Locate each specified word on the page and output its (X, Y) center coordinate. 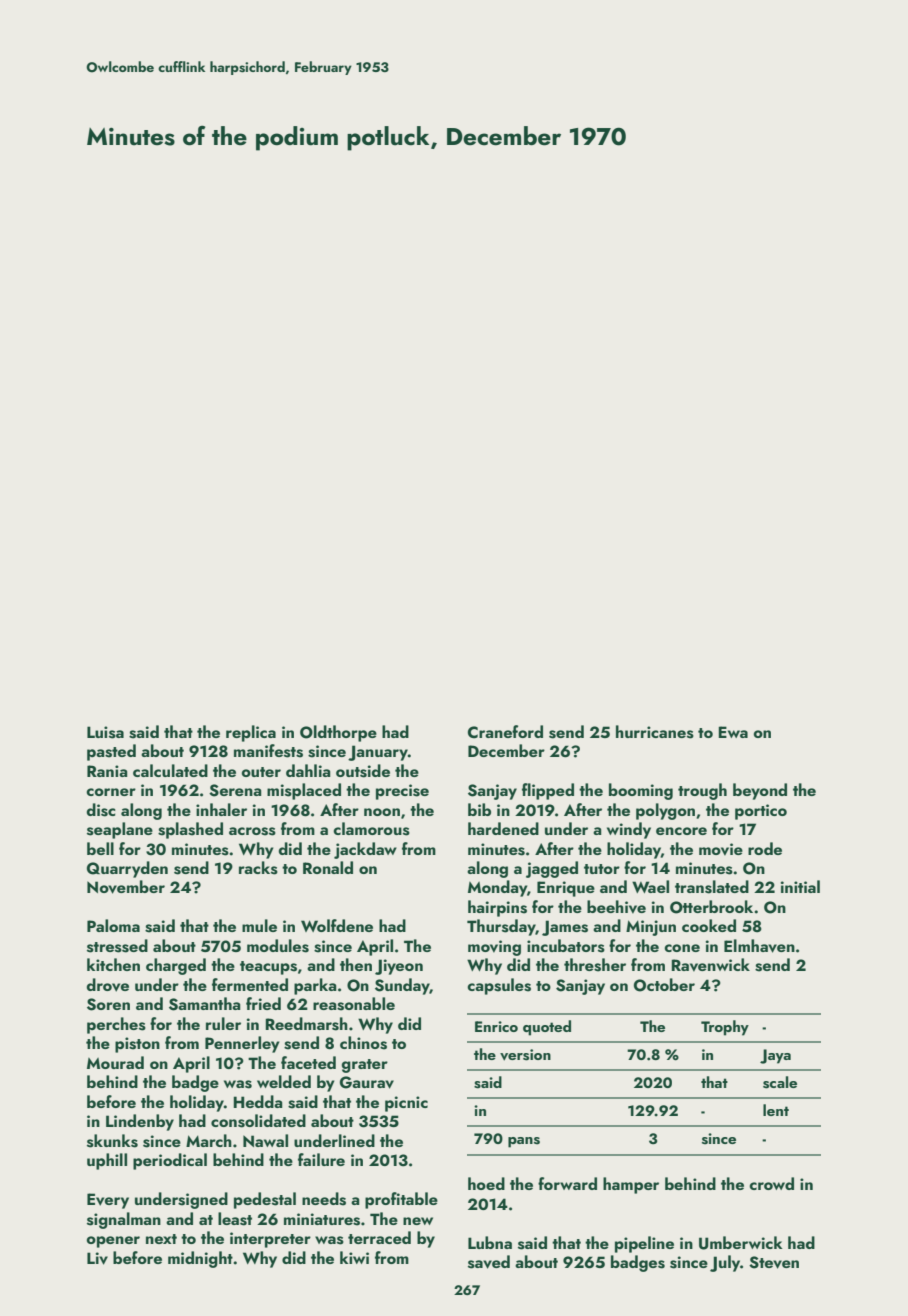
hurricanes (655, 732)
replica (251, 733)
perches (116, 1025)
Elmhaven (759, 946)
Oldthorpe (338, 733)
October (664, 985)
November (126, 887)
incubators (566, 946)
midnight (200, 1259)
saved (489, 1262)
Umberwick (740, 1243)
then (356, 964)
